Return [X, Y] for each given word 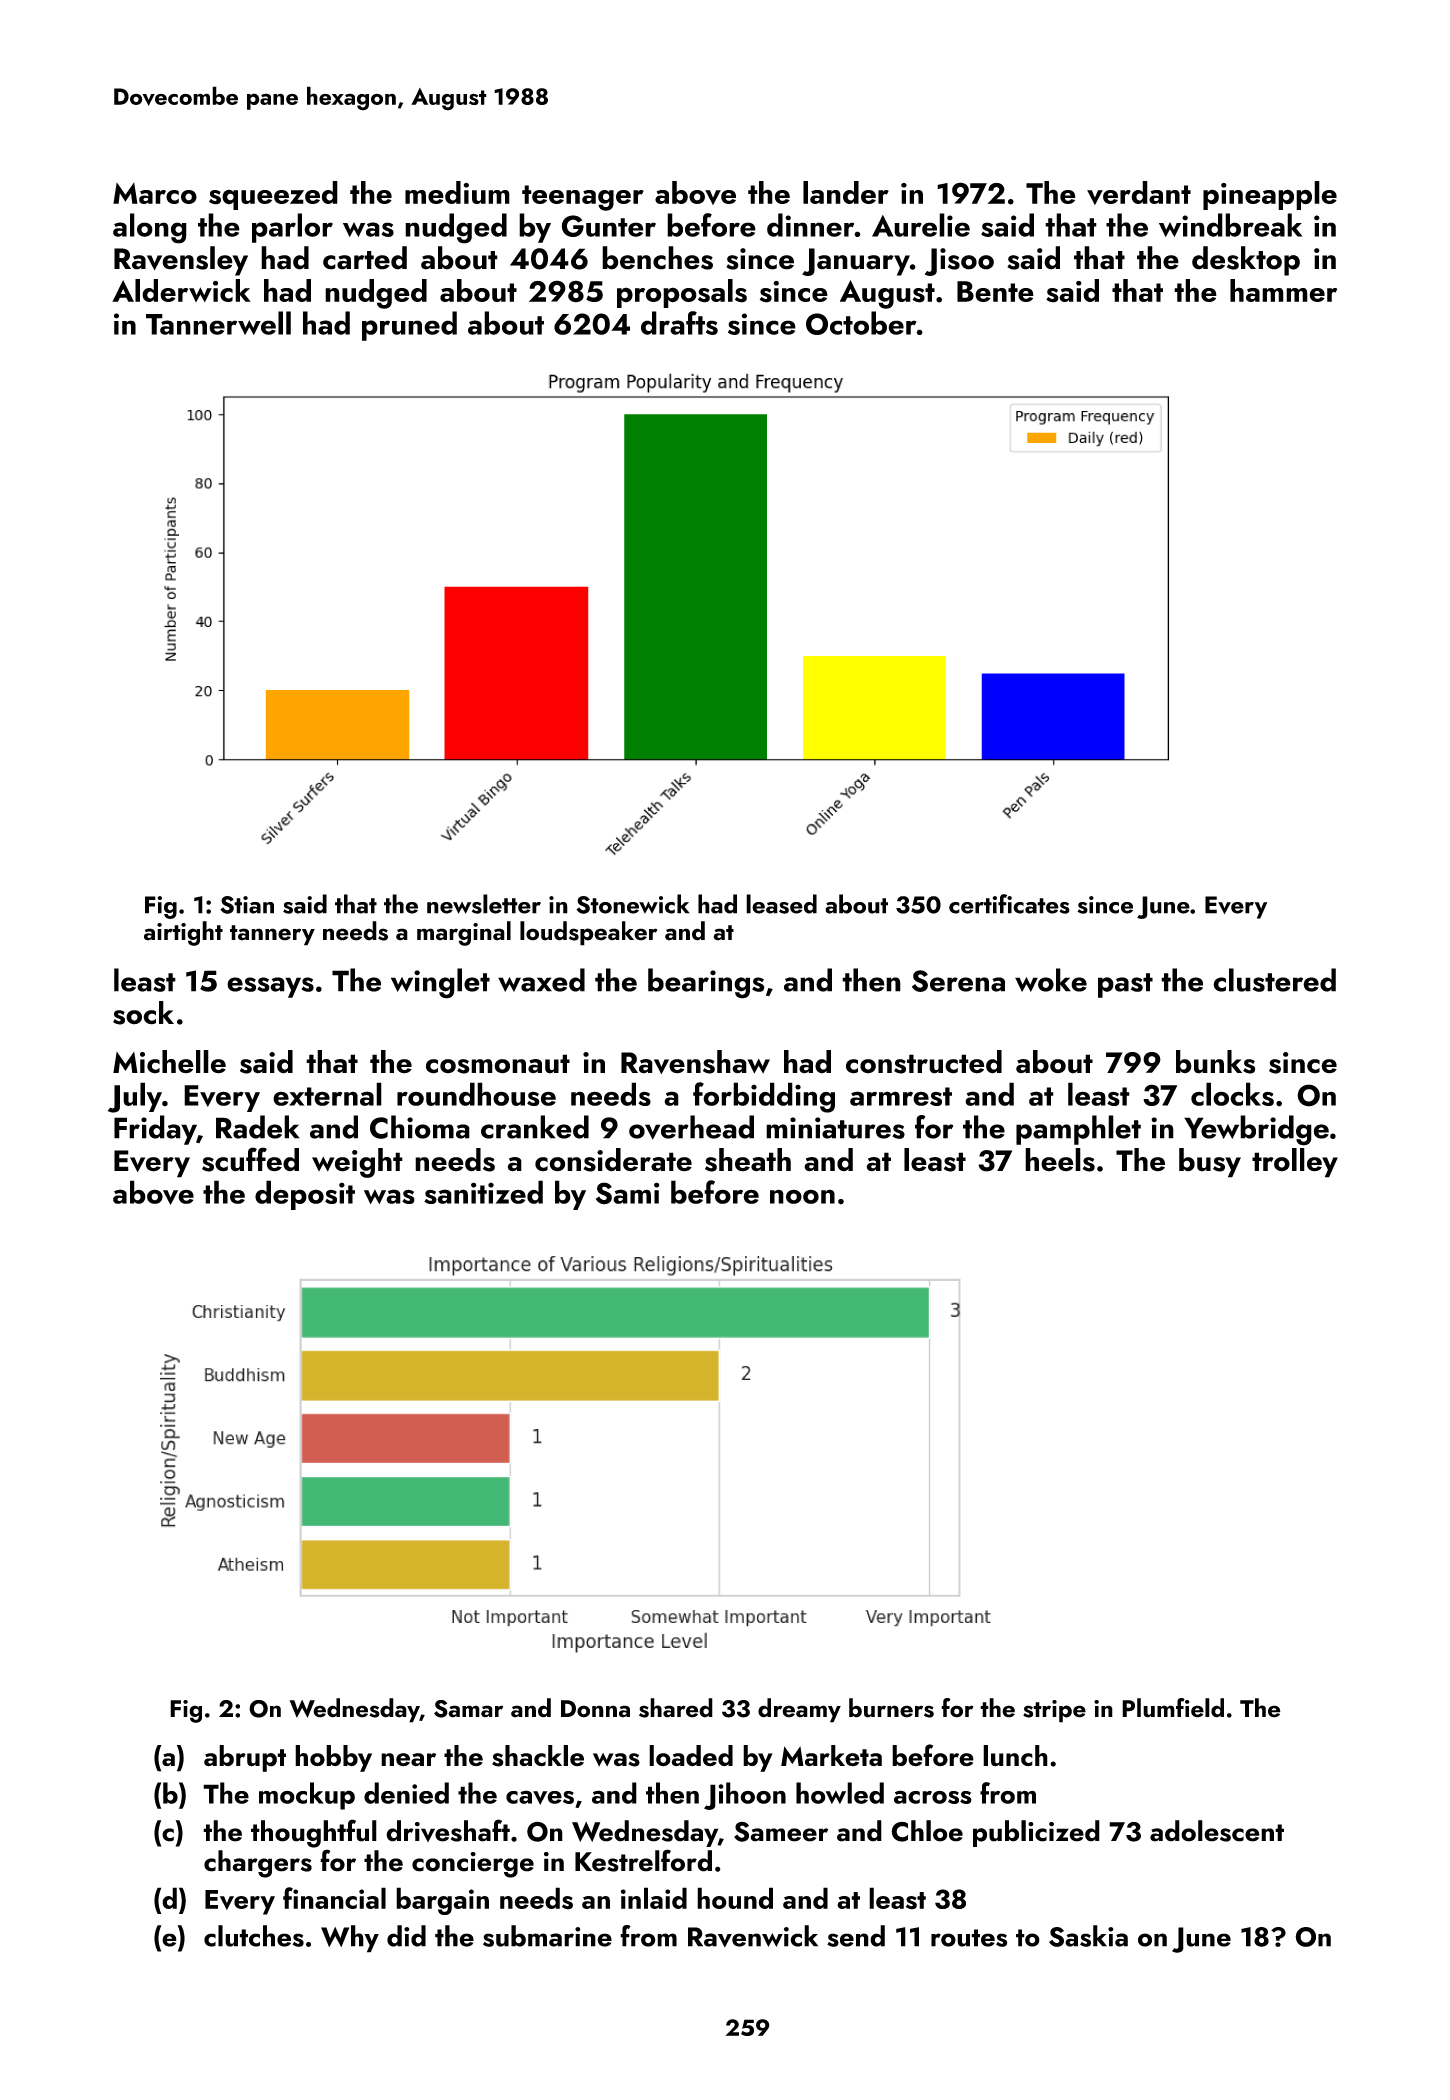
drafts [679, 323]
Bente [995, 291]
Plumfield [1173, 1708]
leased [781, 904]
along [150, 228]
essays [270, 987]
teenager [583, 198]
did [406, 1936]
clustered [1274, 980]
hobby [333, 1758]
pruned [409, 326]
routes [969, 1938]
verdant [1139, 193]
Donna [595, 1709]
